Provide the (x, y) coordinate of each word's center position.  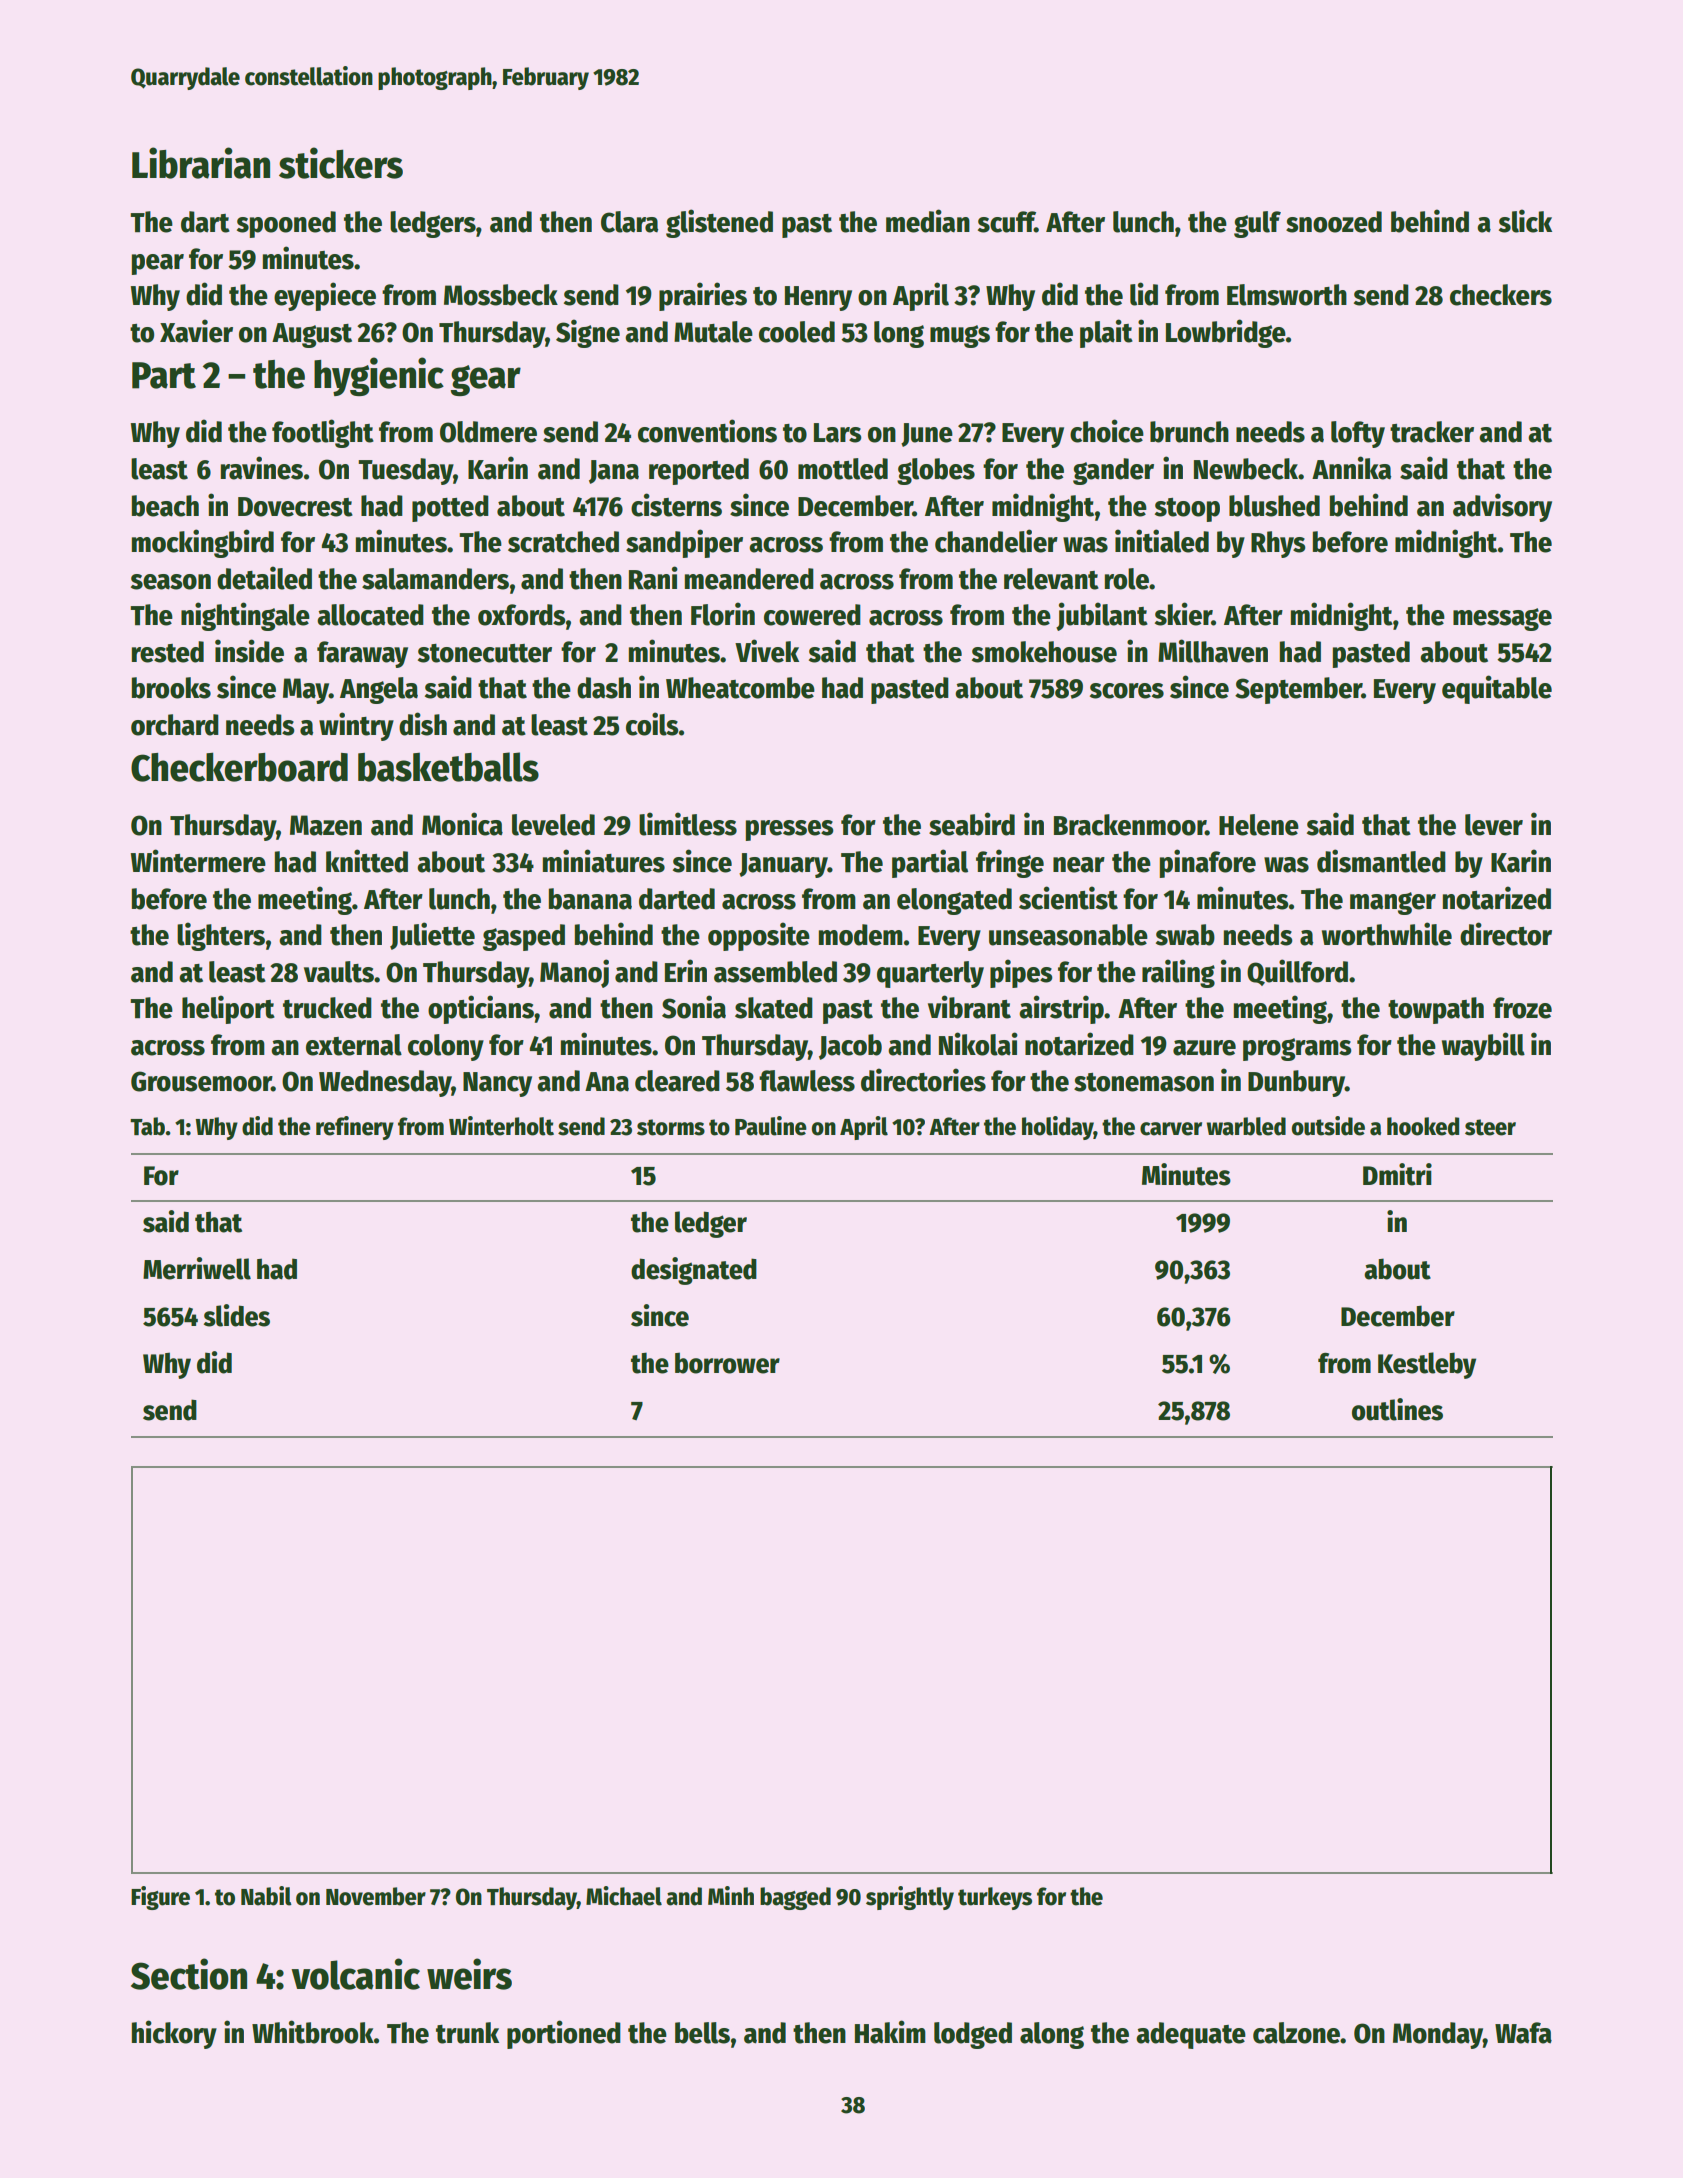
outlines (1397, 1409)
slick (1525, 221)
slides (237, 1315)
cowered (812, 615)
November (376, 1896)
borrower (727, 1363)
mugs (960, 336)
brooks (171, 688)
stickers (341, 163)
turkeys (995, 1898)
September (1298, 690)
